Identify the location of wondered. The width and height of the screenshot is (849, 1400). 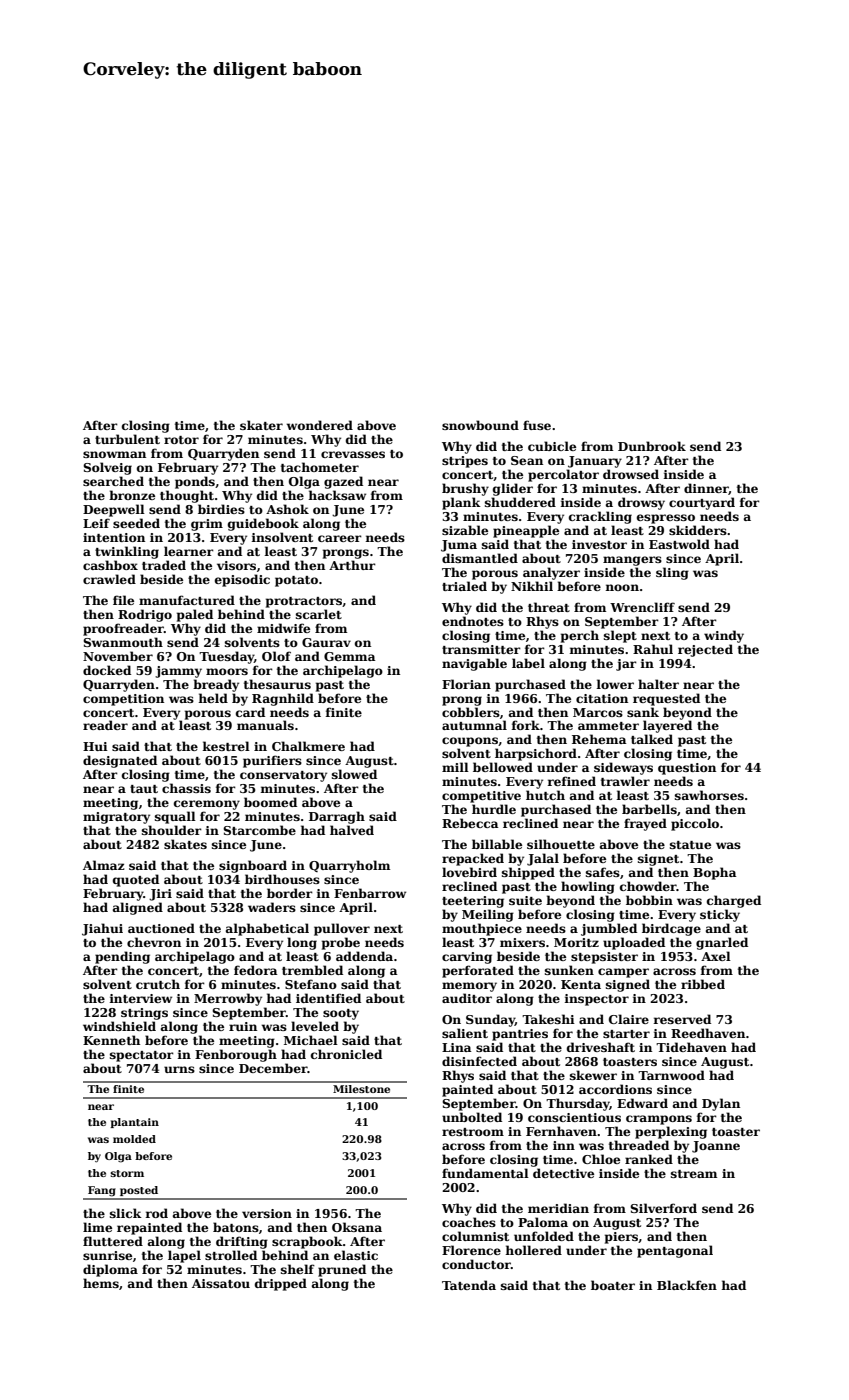
(319, 425).
